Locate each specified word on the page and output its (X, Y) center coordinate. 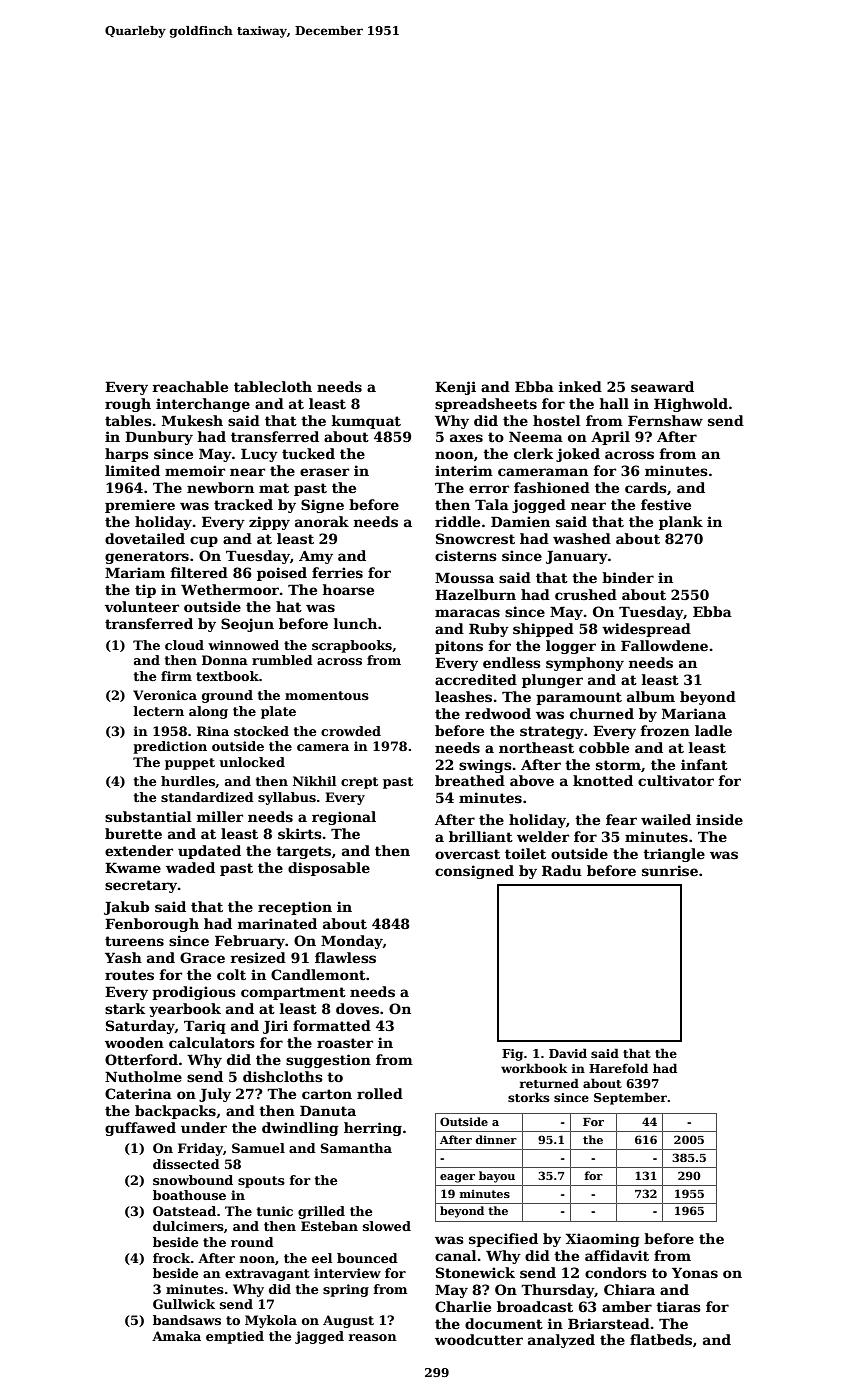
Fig (512, 1055)
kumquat (366, 422)
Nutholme (143, 1076)
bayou (497, 1177)
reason (373, 1337)
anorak (322, 521)
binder (628, 577)
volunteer (142, 606)
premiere (140, 506)
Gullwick (184, 1304)
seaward (662, 386)
